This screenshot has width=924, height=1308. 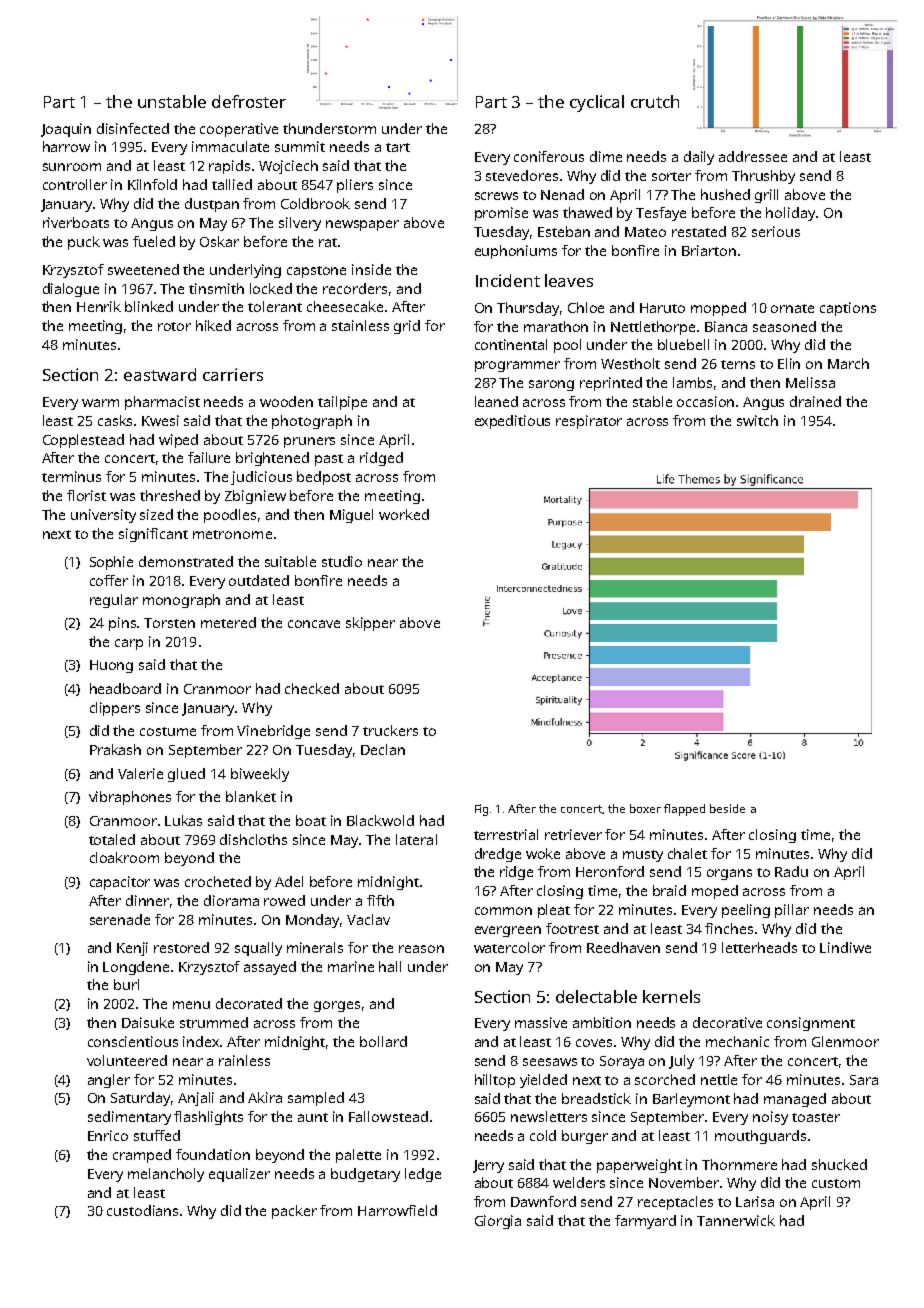 I want to click on angler, so click(x=109, y=1081).
